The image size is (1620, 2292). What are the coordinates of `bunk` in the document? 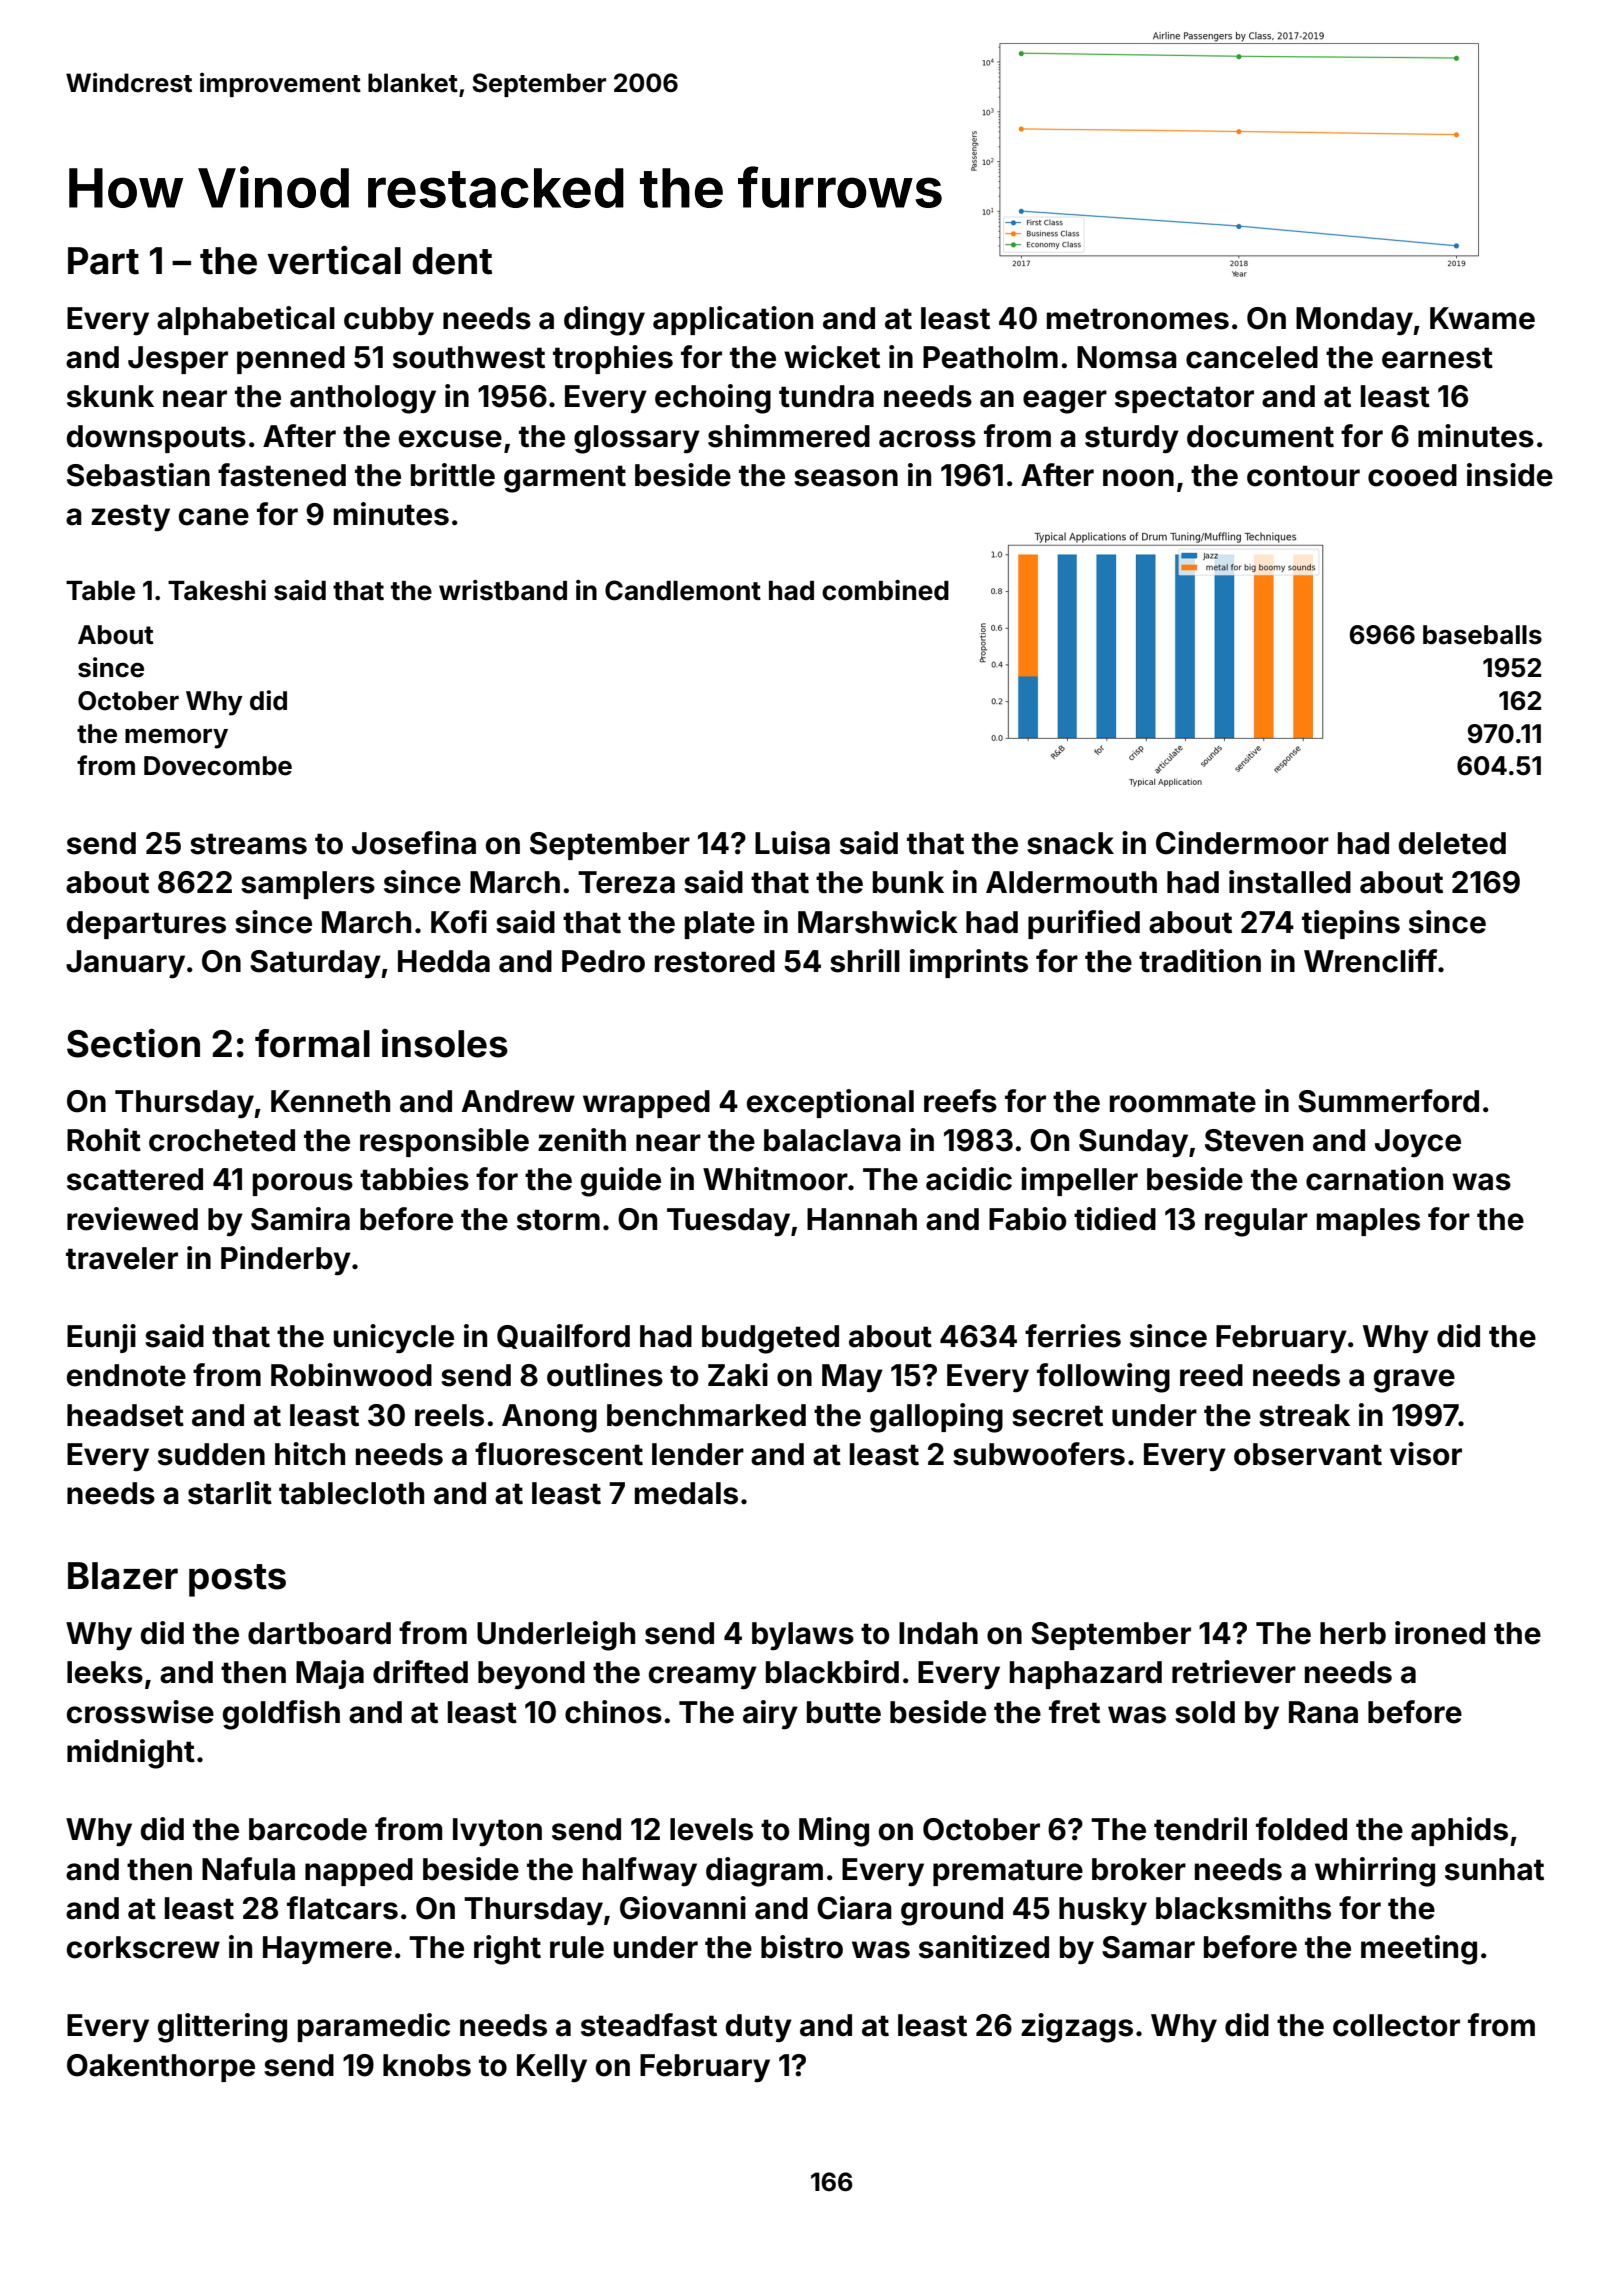 It's located at (908, 882).
